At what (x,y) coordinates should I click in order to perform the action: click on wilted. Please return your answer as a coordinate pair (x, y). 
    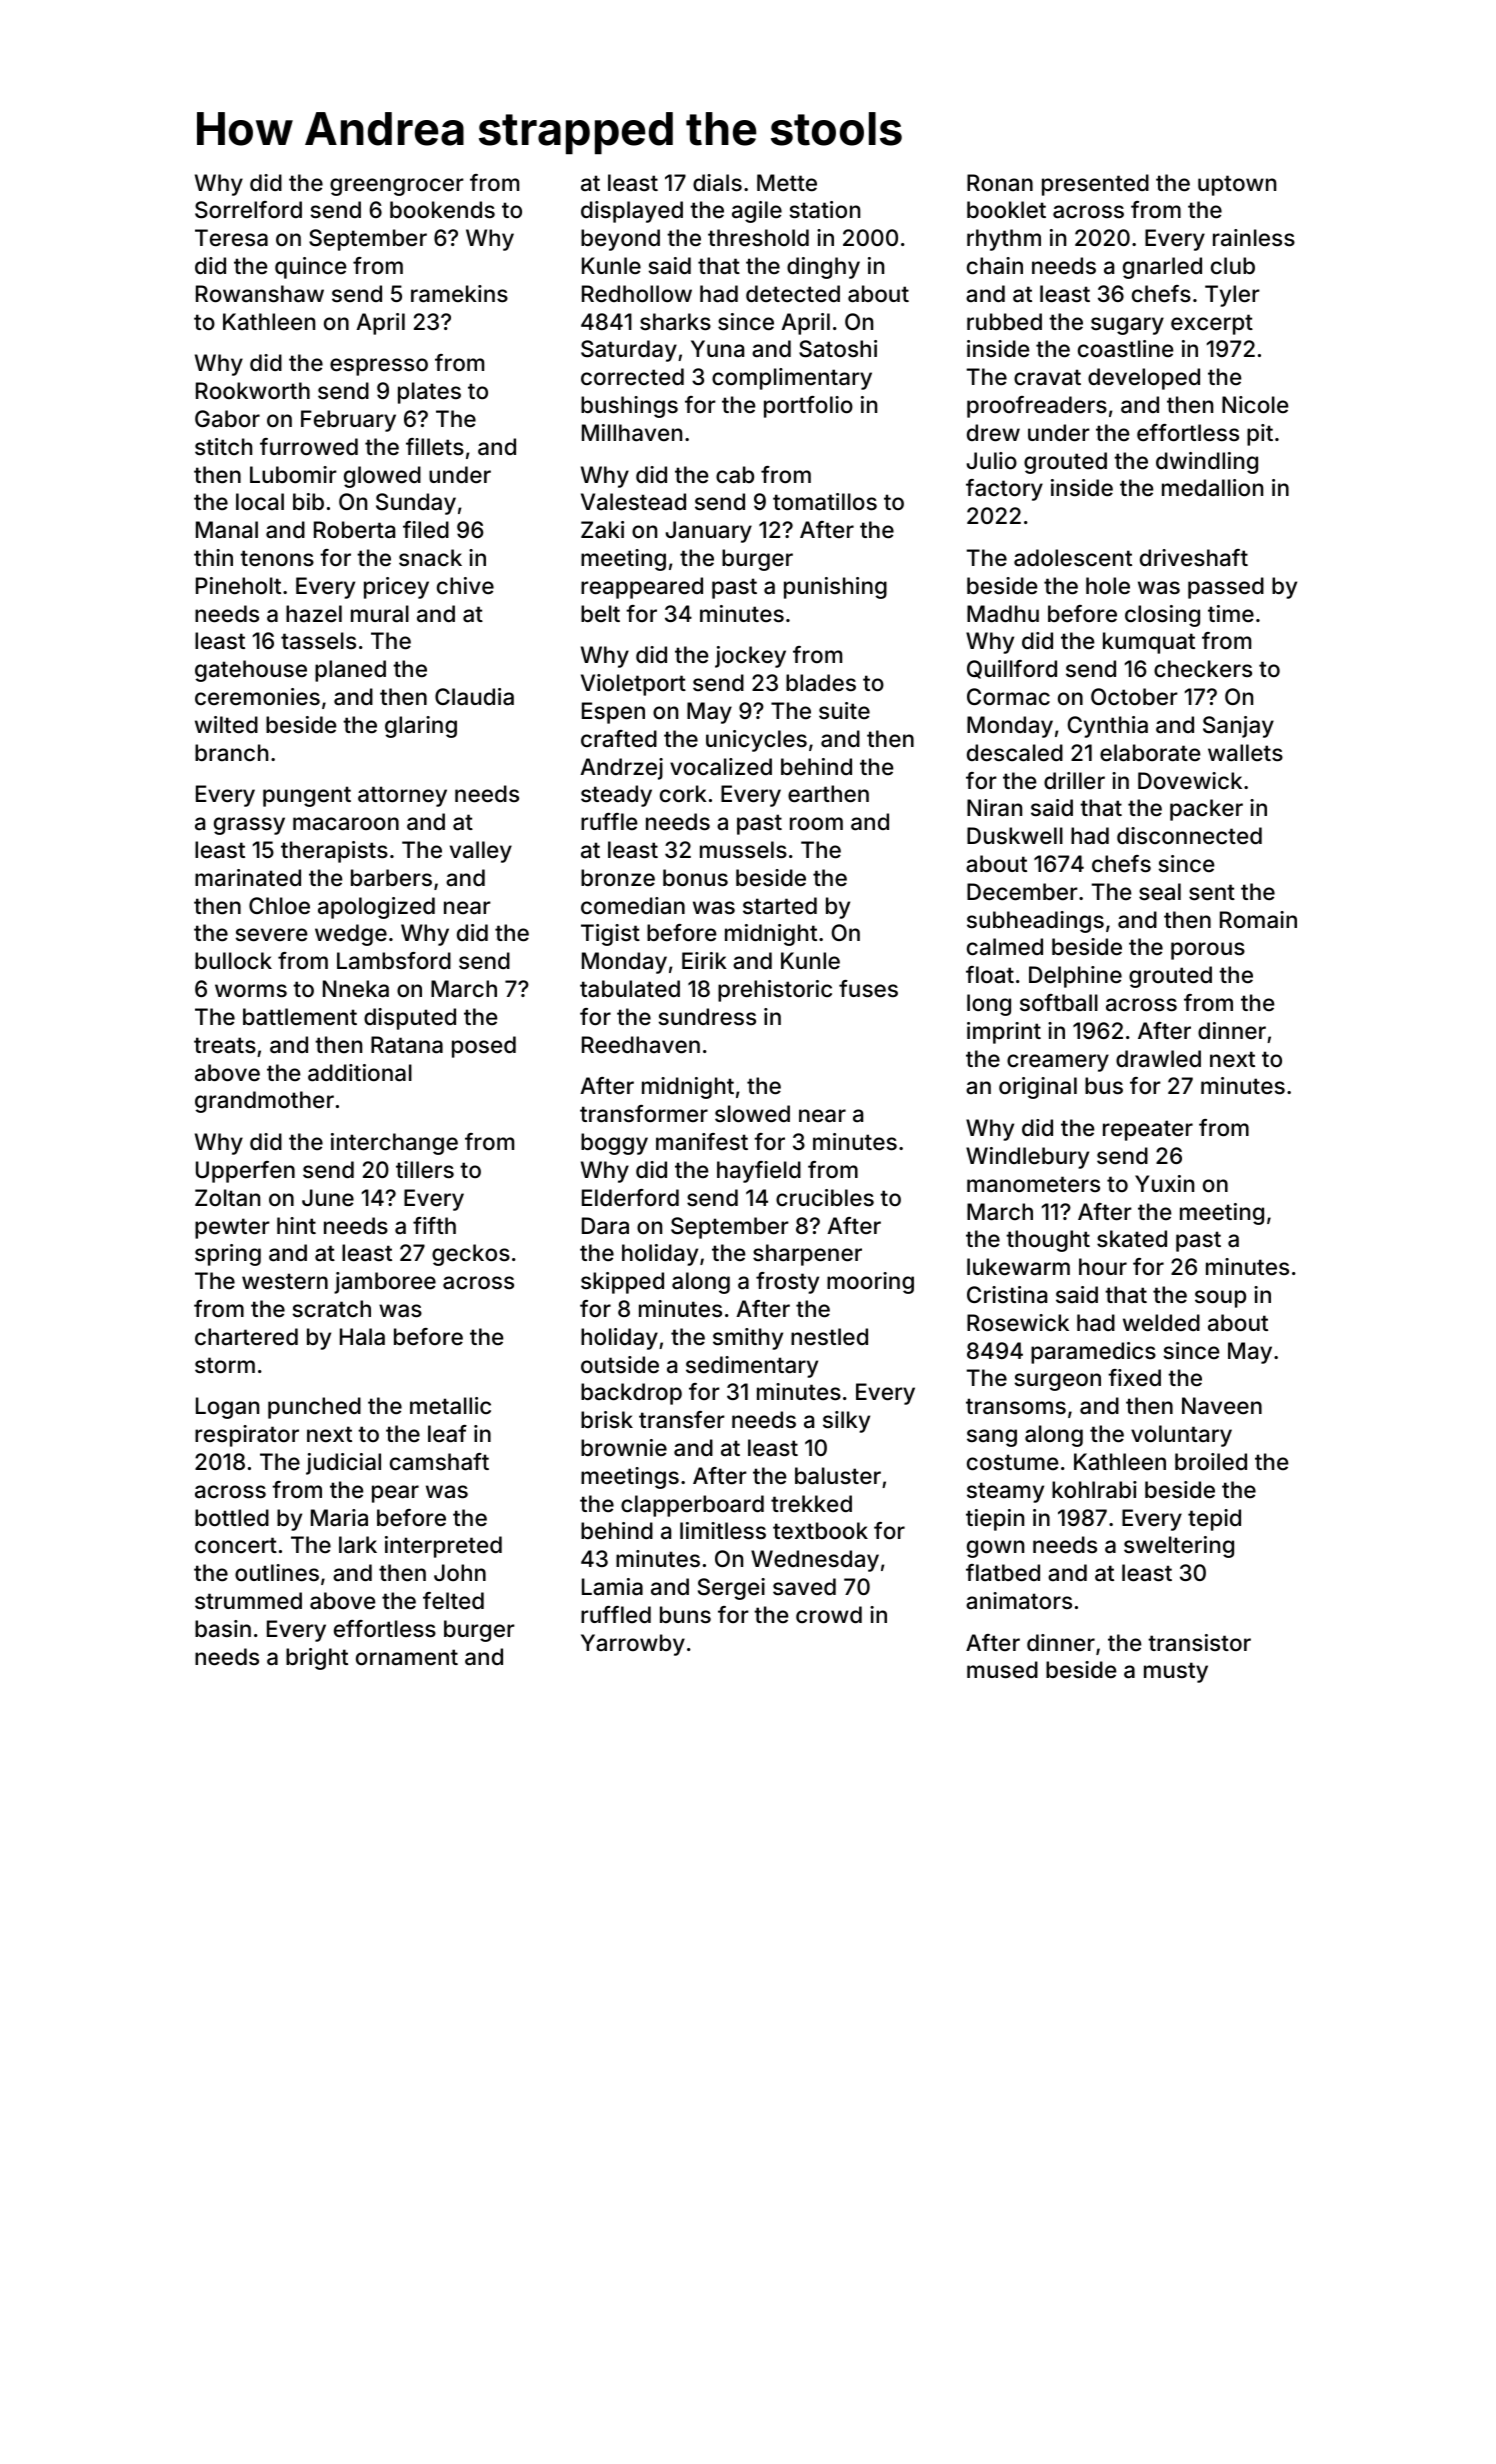
    Looking at the image, I should click on (226, 725).
